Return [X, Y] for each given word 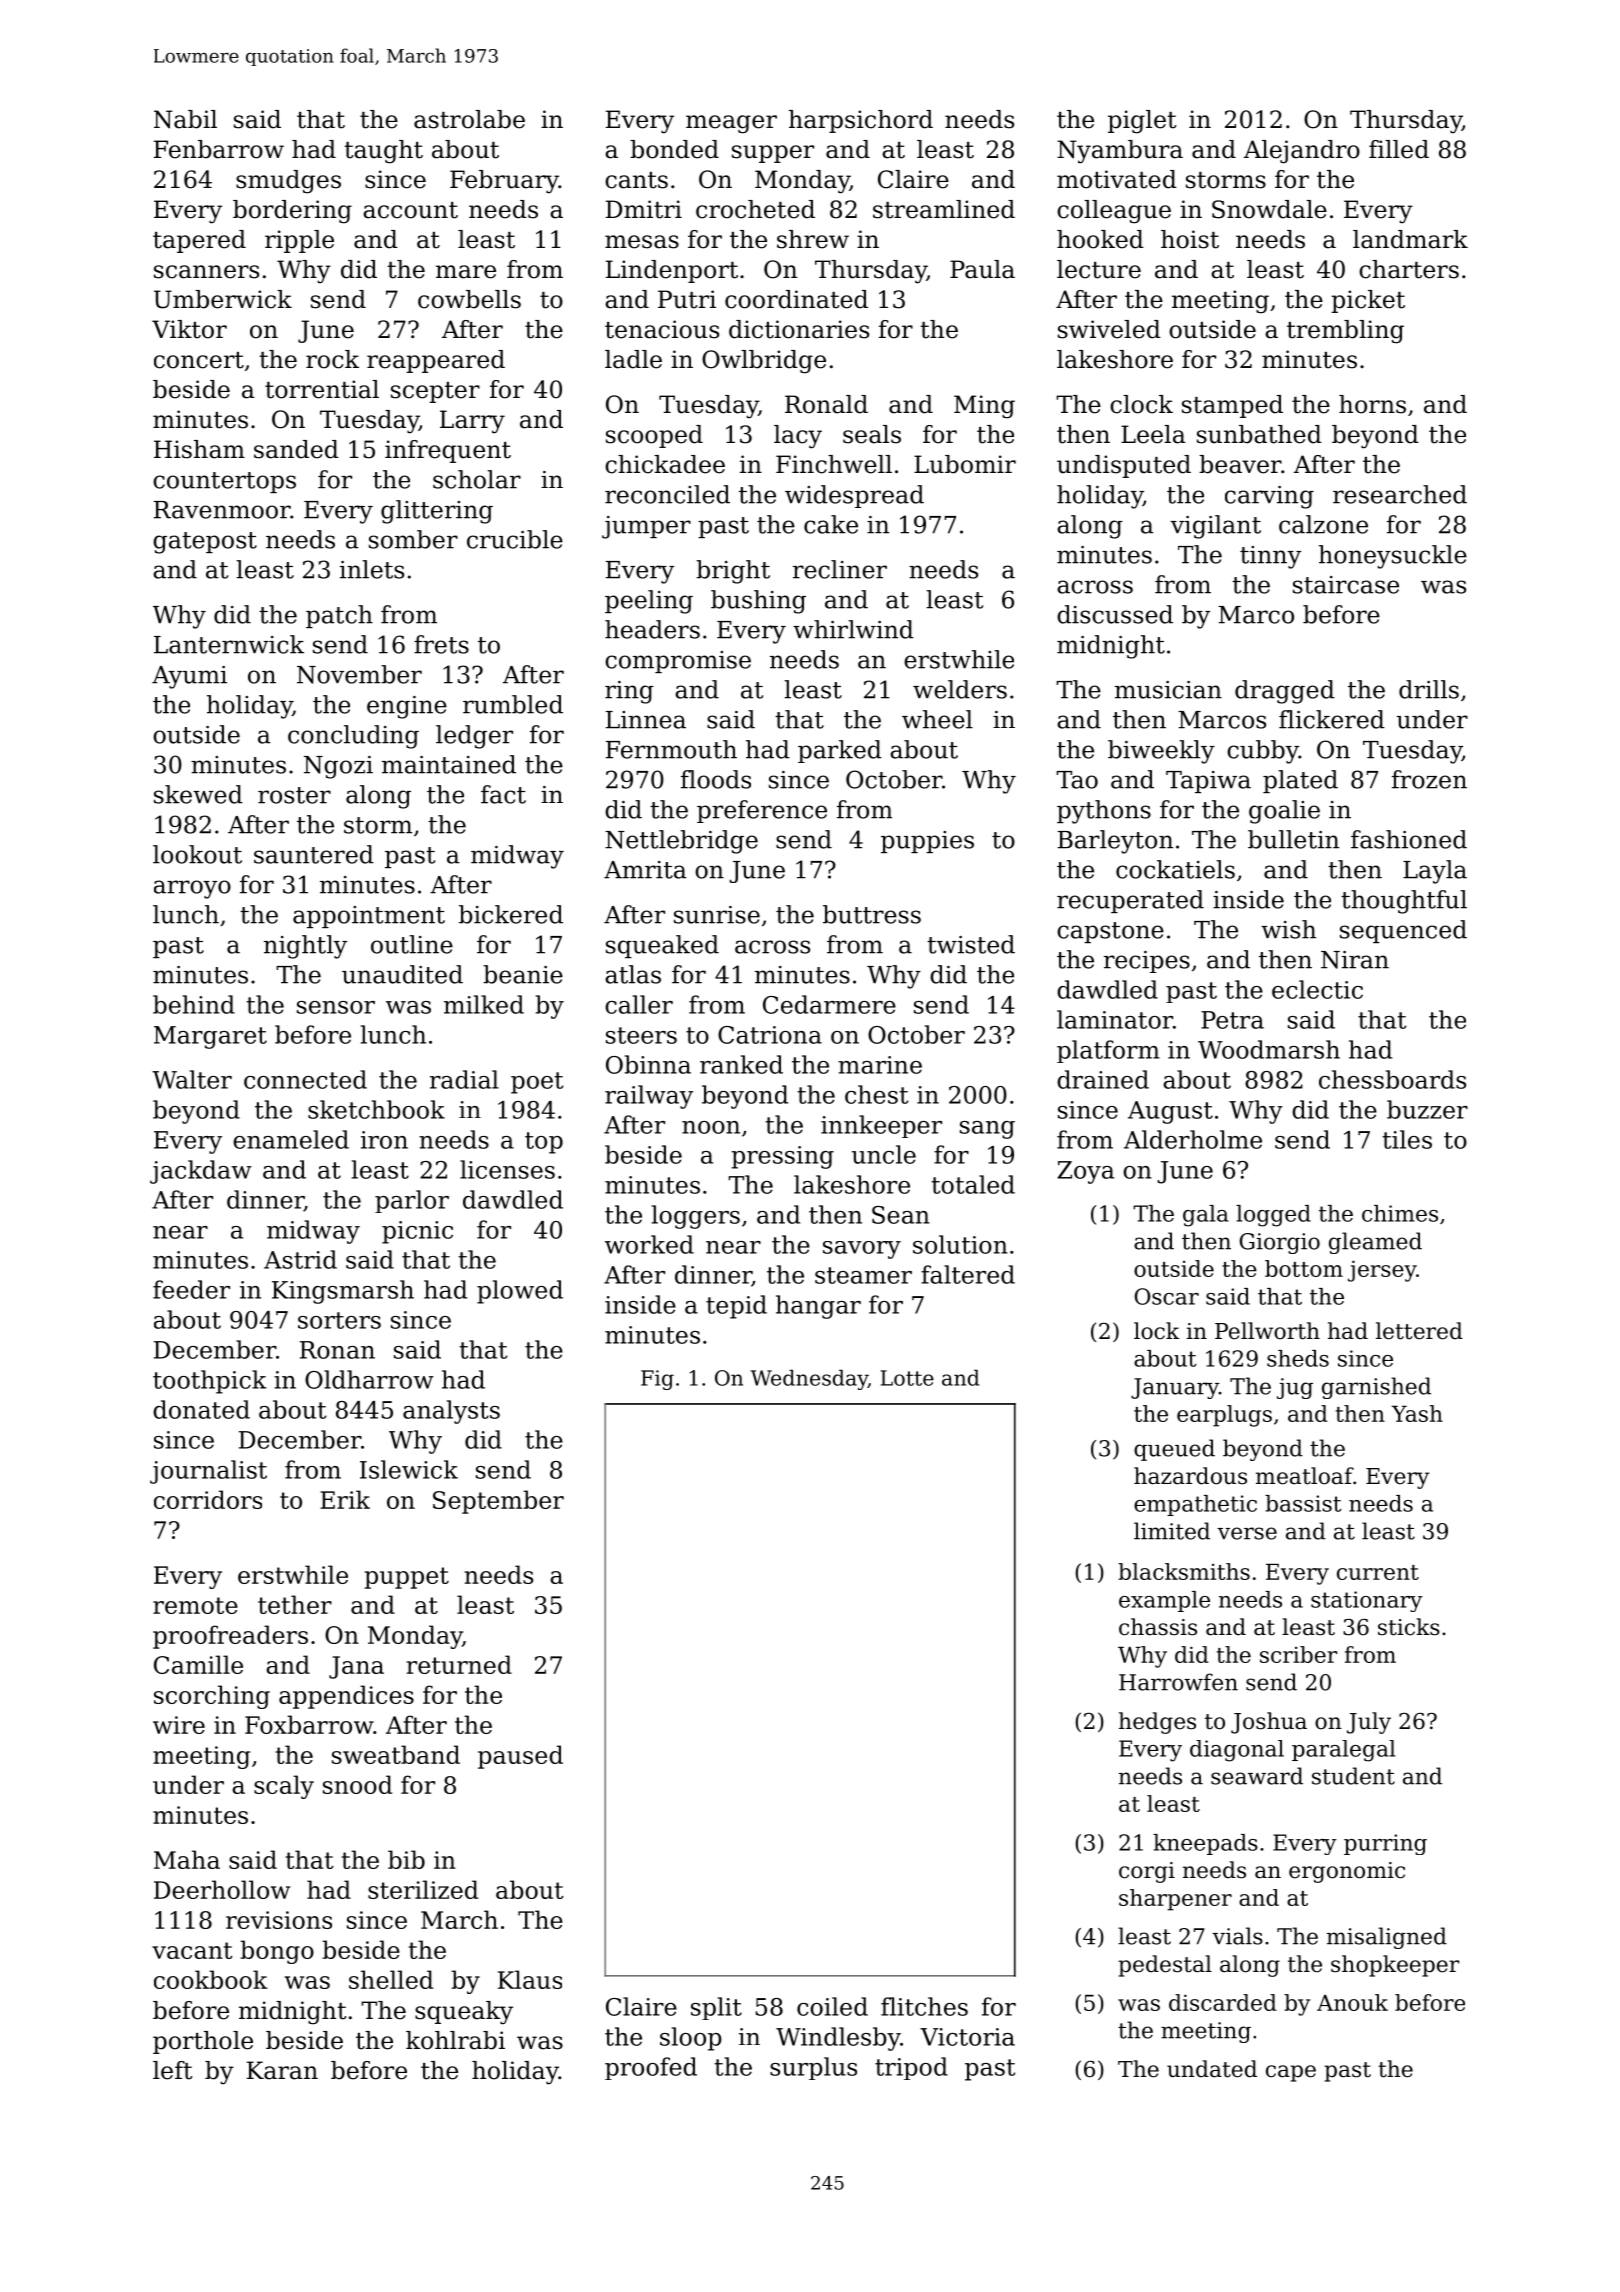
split [716, 2008]
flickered [1332, 719]
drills [1429, 689]
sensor [336, 1007]
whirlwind [853, 629]
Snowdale [1269, 209]
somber [413, 539]
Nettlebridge [681, 842]
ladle [633, 359]
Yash [1417, 1413]
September [498, 1502]
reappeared [436, 361]
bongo [277, 1952]
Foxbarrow [309, 1724]
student [1353, 1776]
